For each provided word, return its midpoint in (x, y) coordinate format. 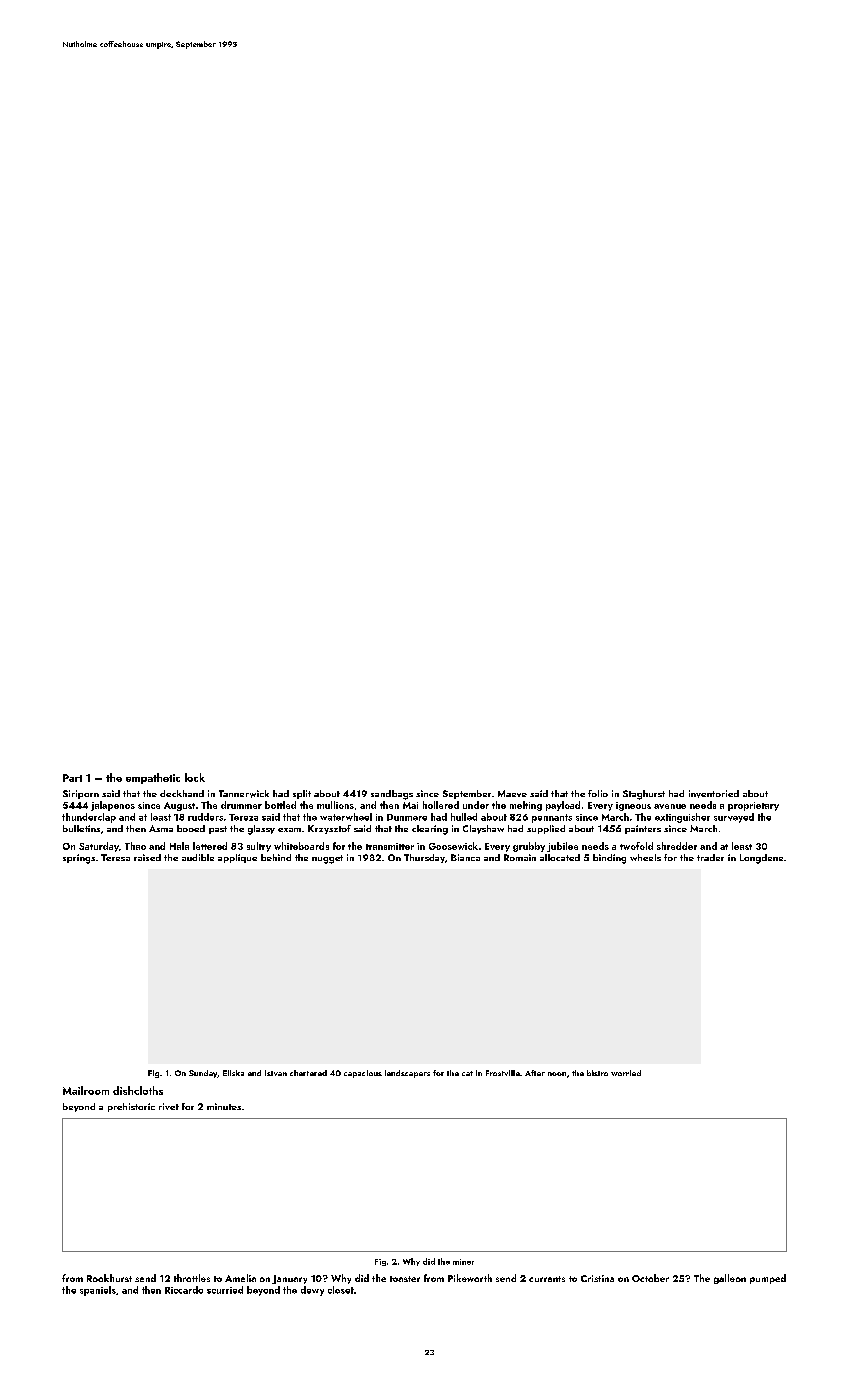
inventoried (714, 794)
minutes (224, 1106)
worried (626, 1073)
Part (72, 778)
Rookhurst (109, 1278)
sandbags (392, 795)
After (535, 1073)
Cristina (597, 1278)
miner (463, 1262)
